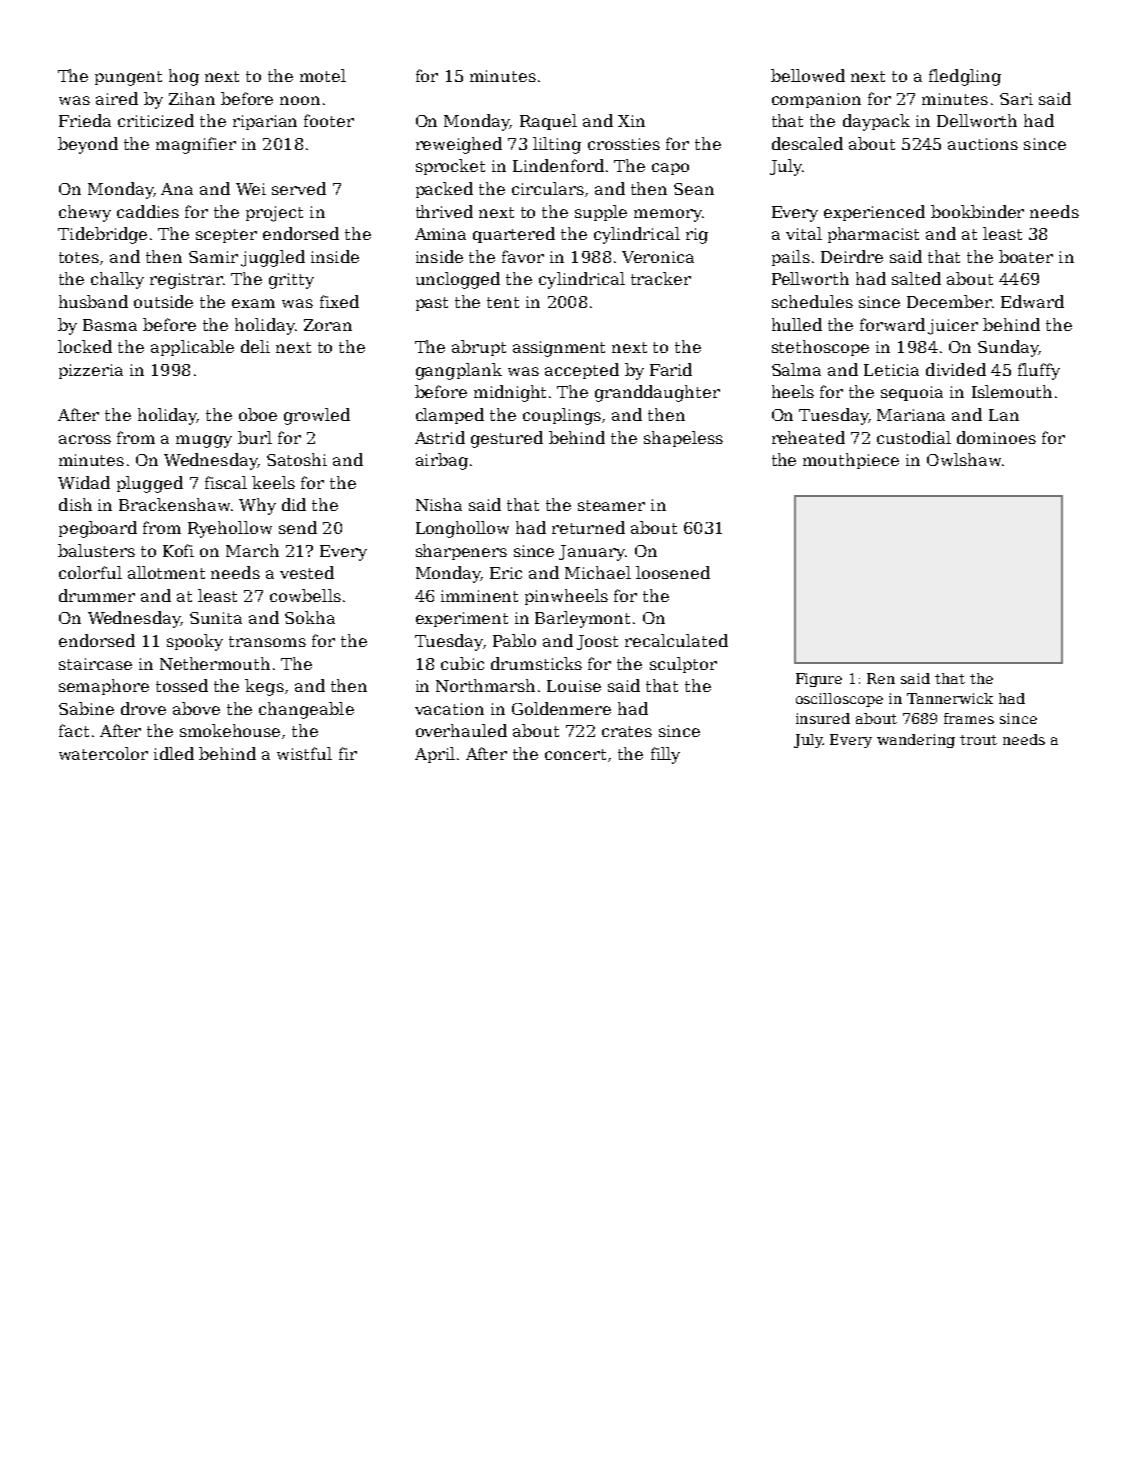  What do you see at coordinates (323, 75) in the screenshot?
I see `motel` at bounding box center [323, 75].
